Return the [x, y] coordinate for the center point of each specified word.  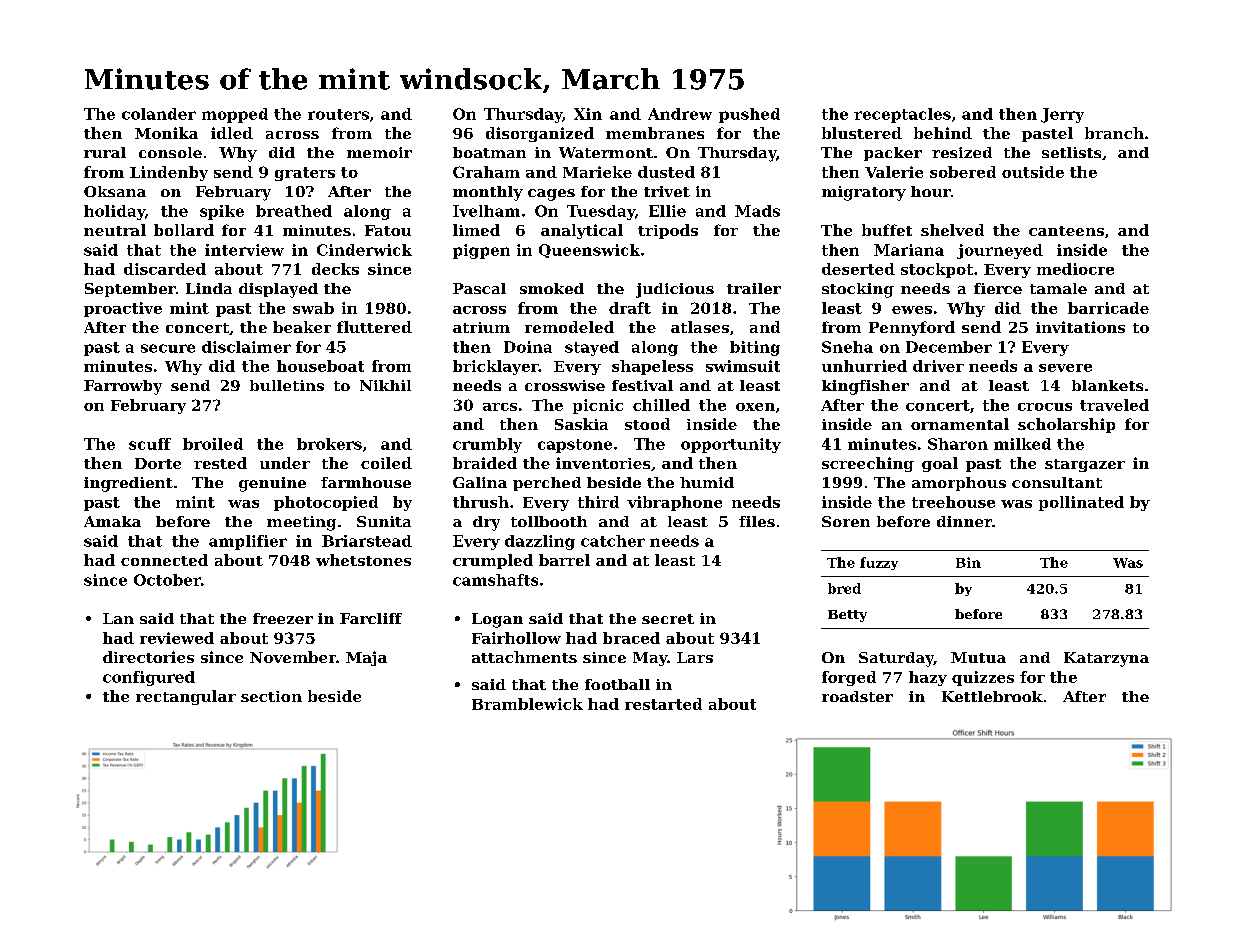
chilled [661, 405]
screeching [868, 464]
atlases [700, 327]
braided [485, 463]
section [271, 696]
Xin [588, 114]
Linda [209, 288]
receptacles [902, 115]
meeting [301, 523]
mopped [235, 115]
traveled [1114, 405]
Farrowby [123, 387]
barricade [1108, 308]
